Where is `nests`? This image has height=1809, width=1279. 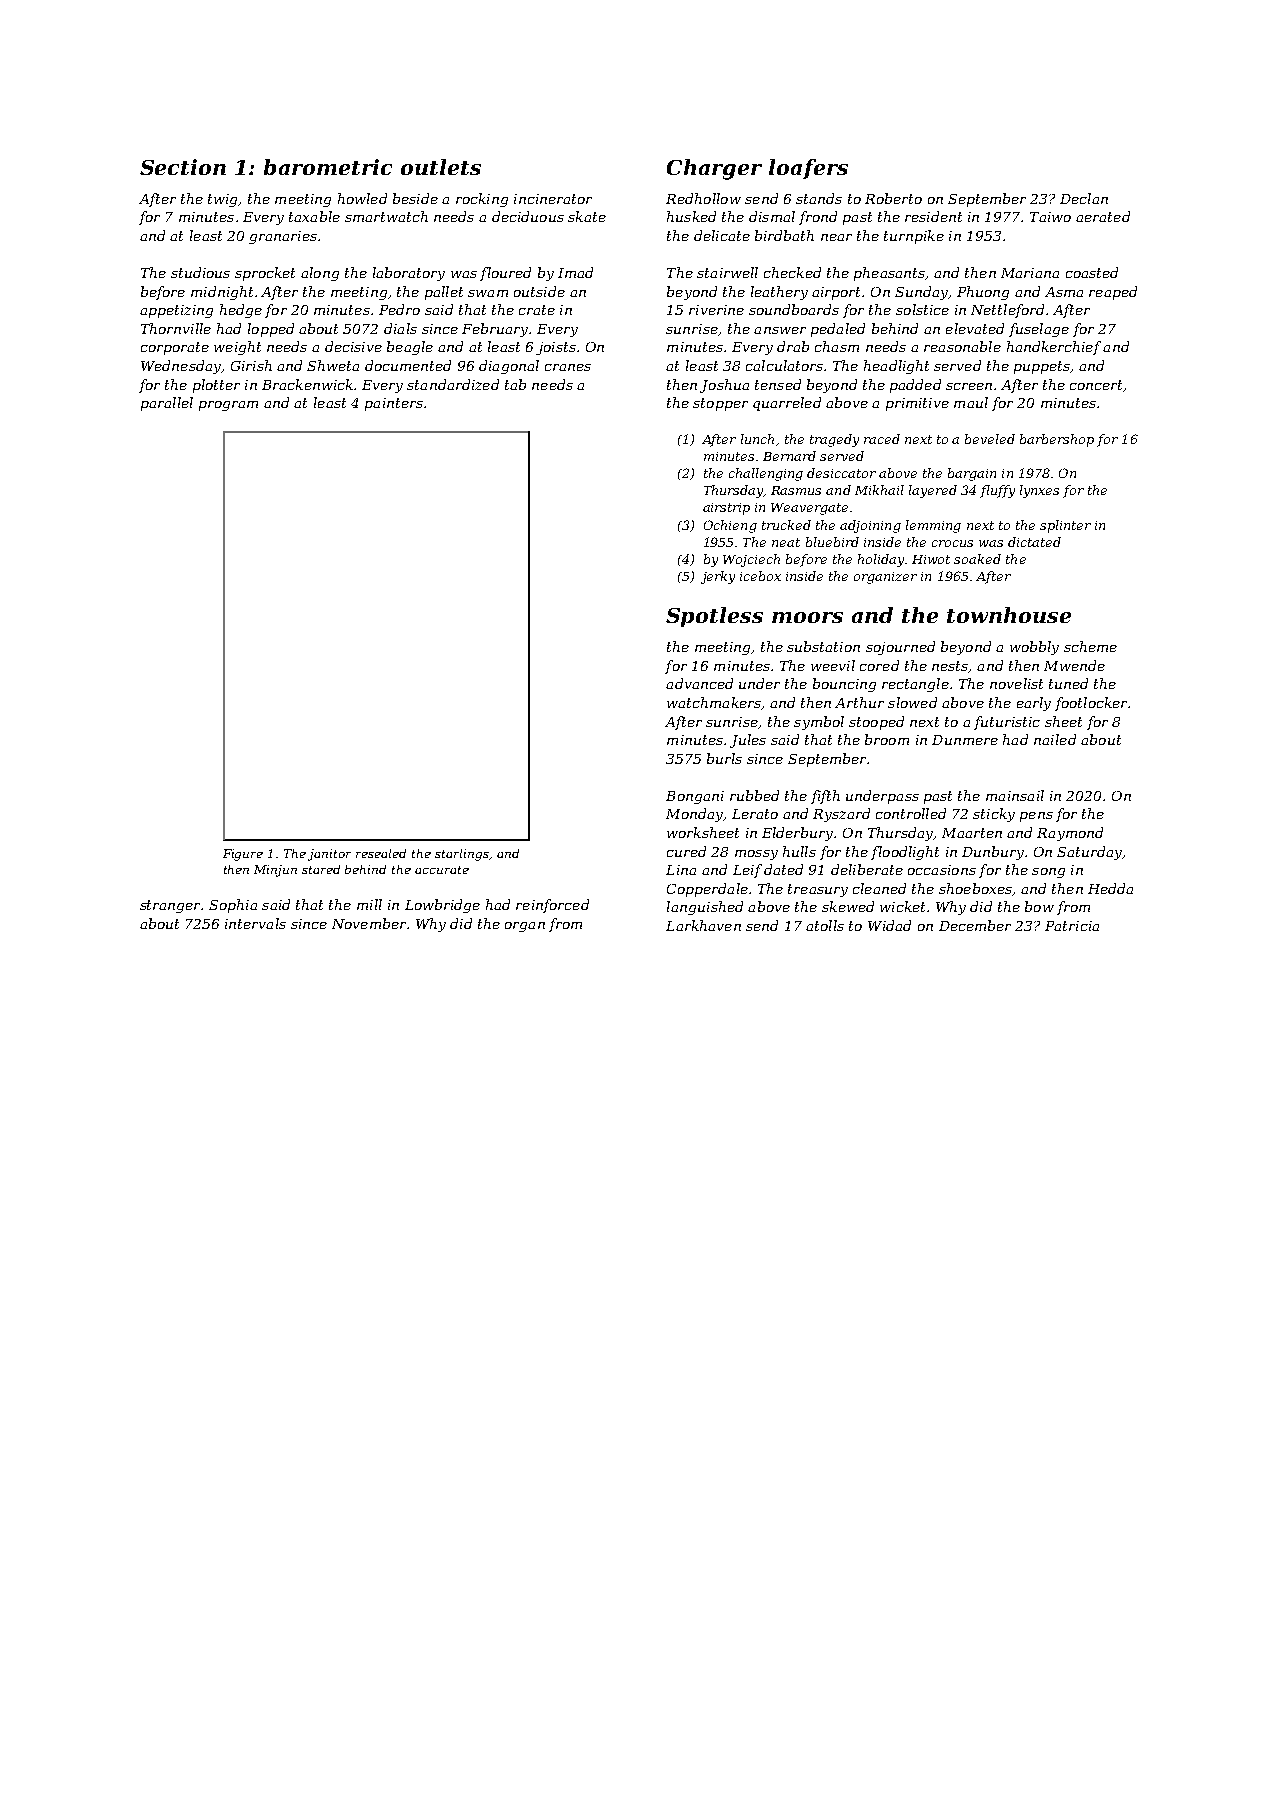 nests is located at coordinates (950, 666).
